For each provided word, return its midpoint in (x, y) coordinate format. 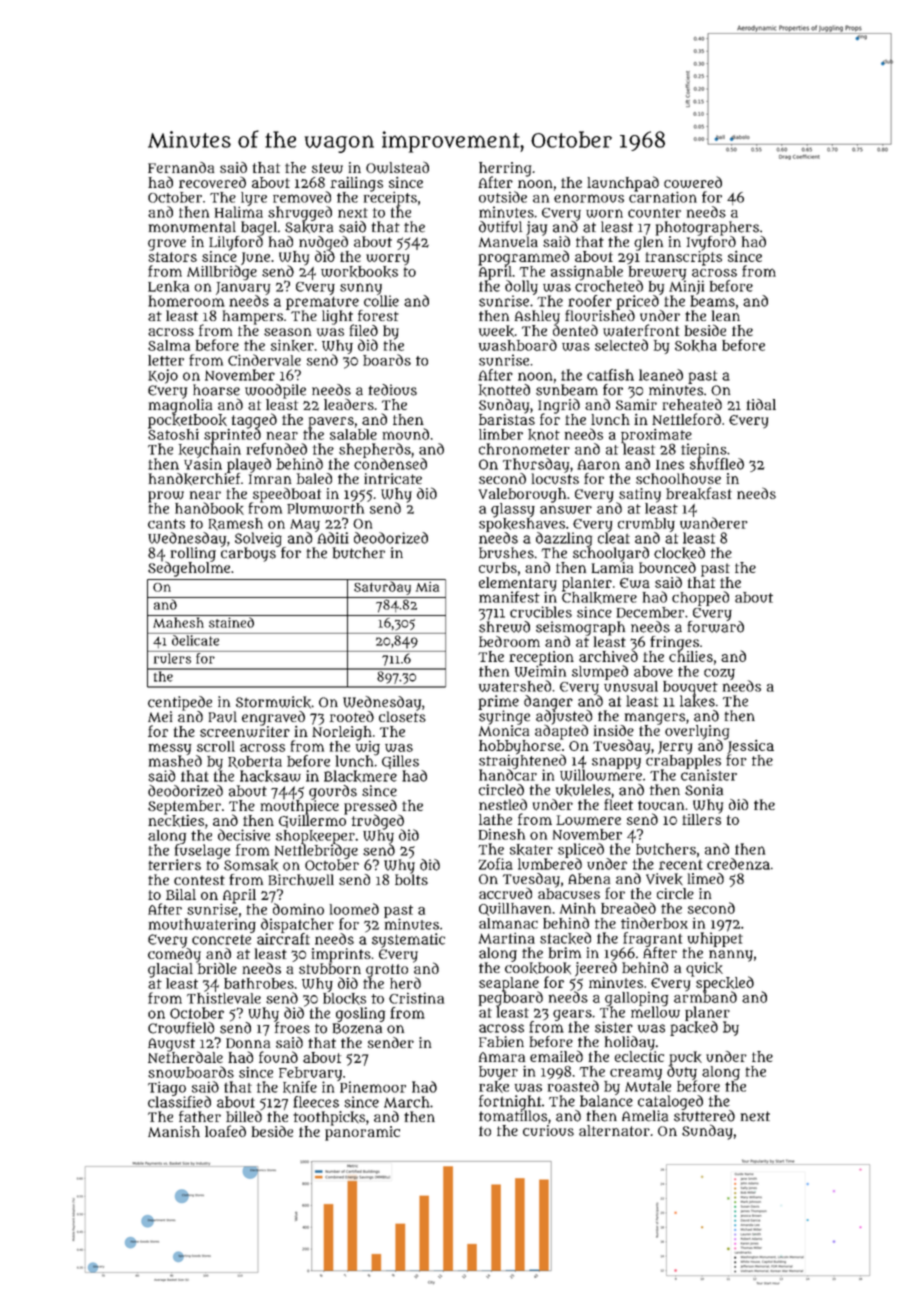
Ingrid (559, 406)
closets (402, 716)
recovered (212, 182)
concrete (221, 940)
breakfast (699, 493)
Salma (169, 345)
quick (704, 969)
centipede (180, 703)
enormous (589, 198)
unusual (631, 686)
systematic (408, 940)
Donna (248, 1043)
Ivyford (711, 243)
